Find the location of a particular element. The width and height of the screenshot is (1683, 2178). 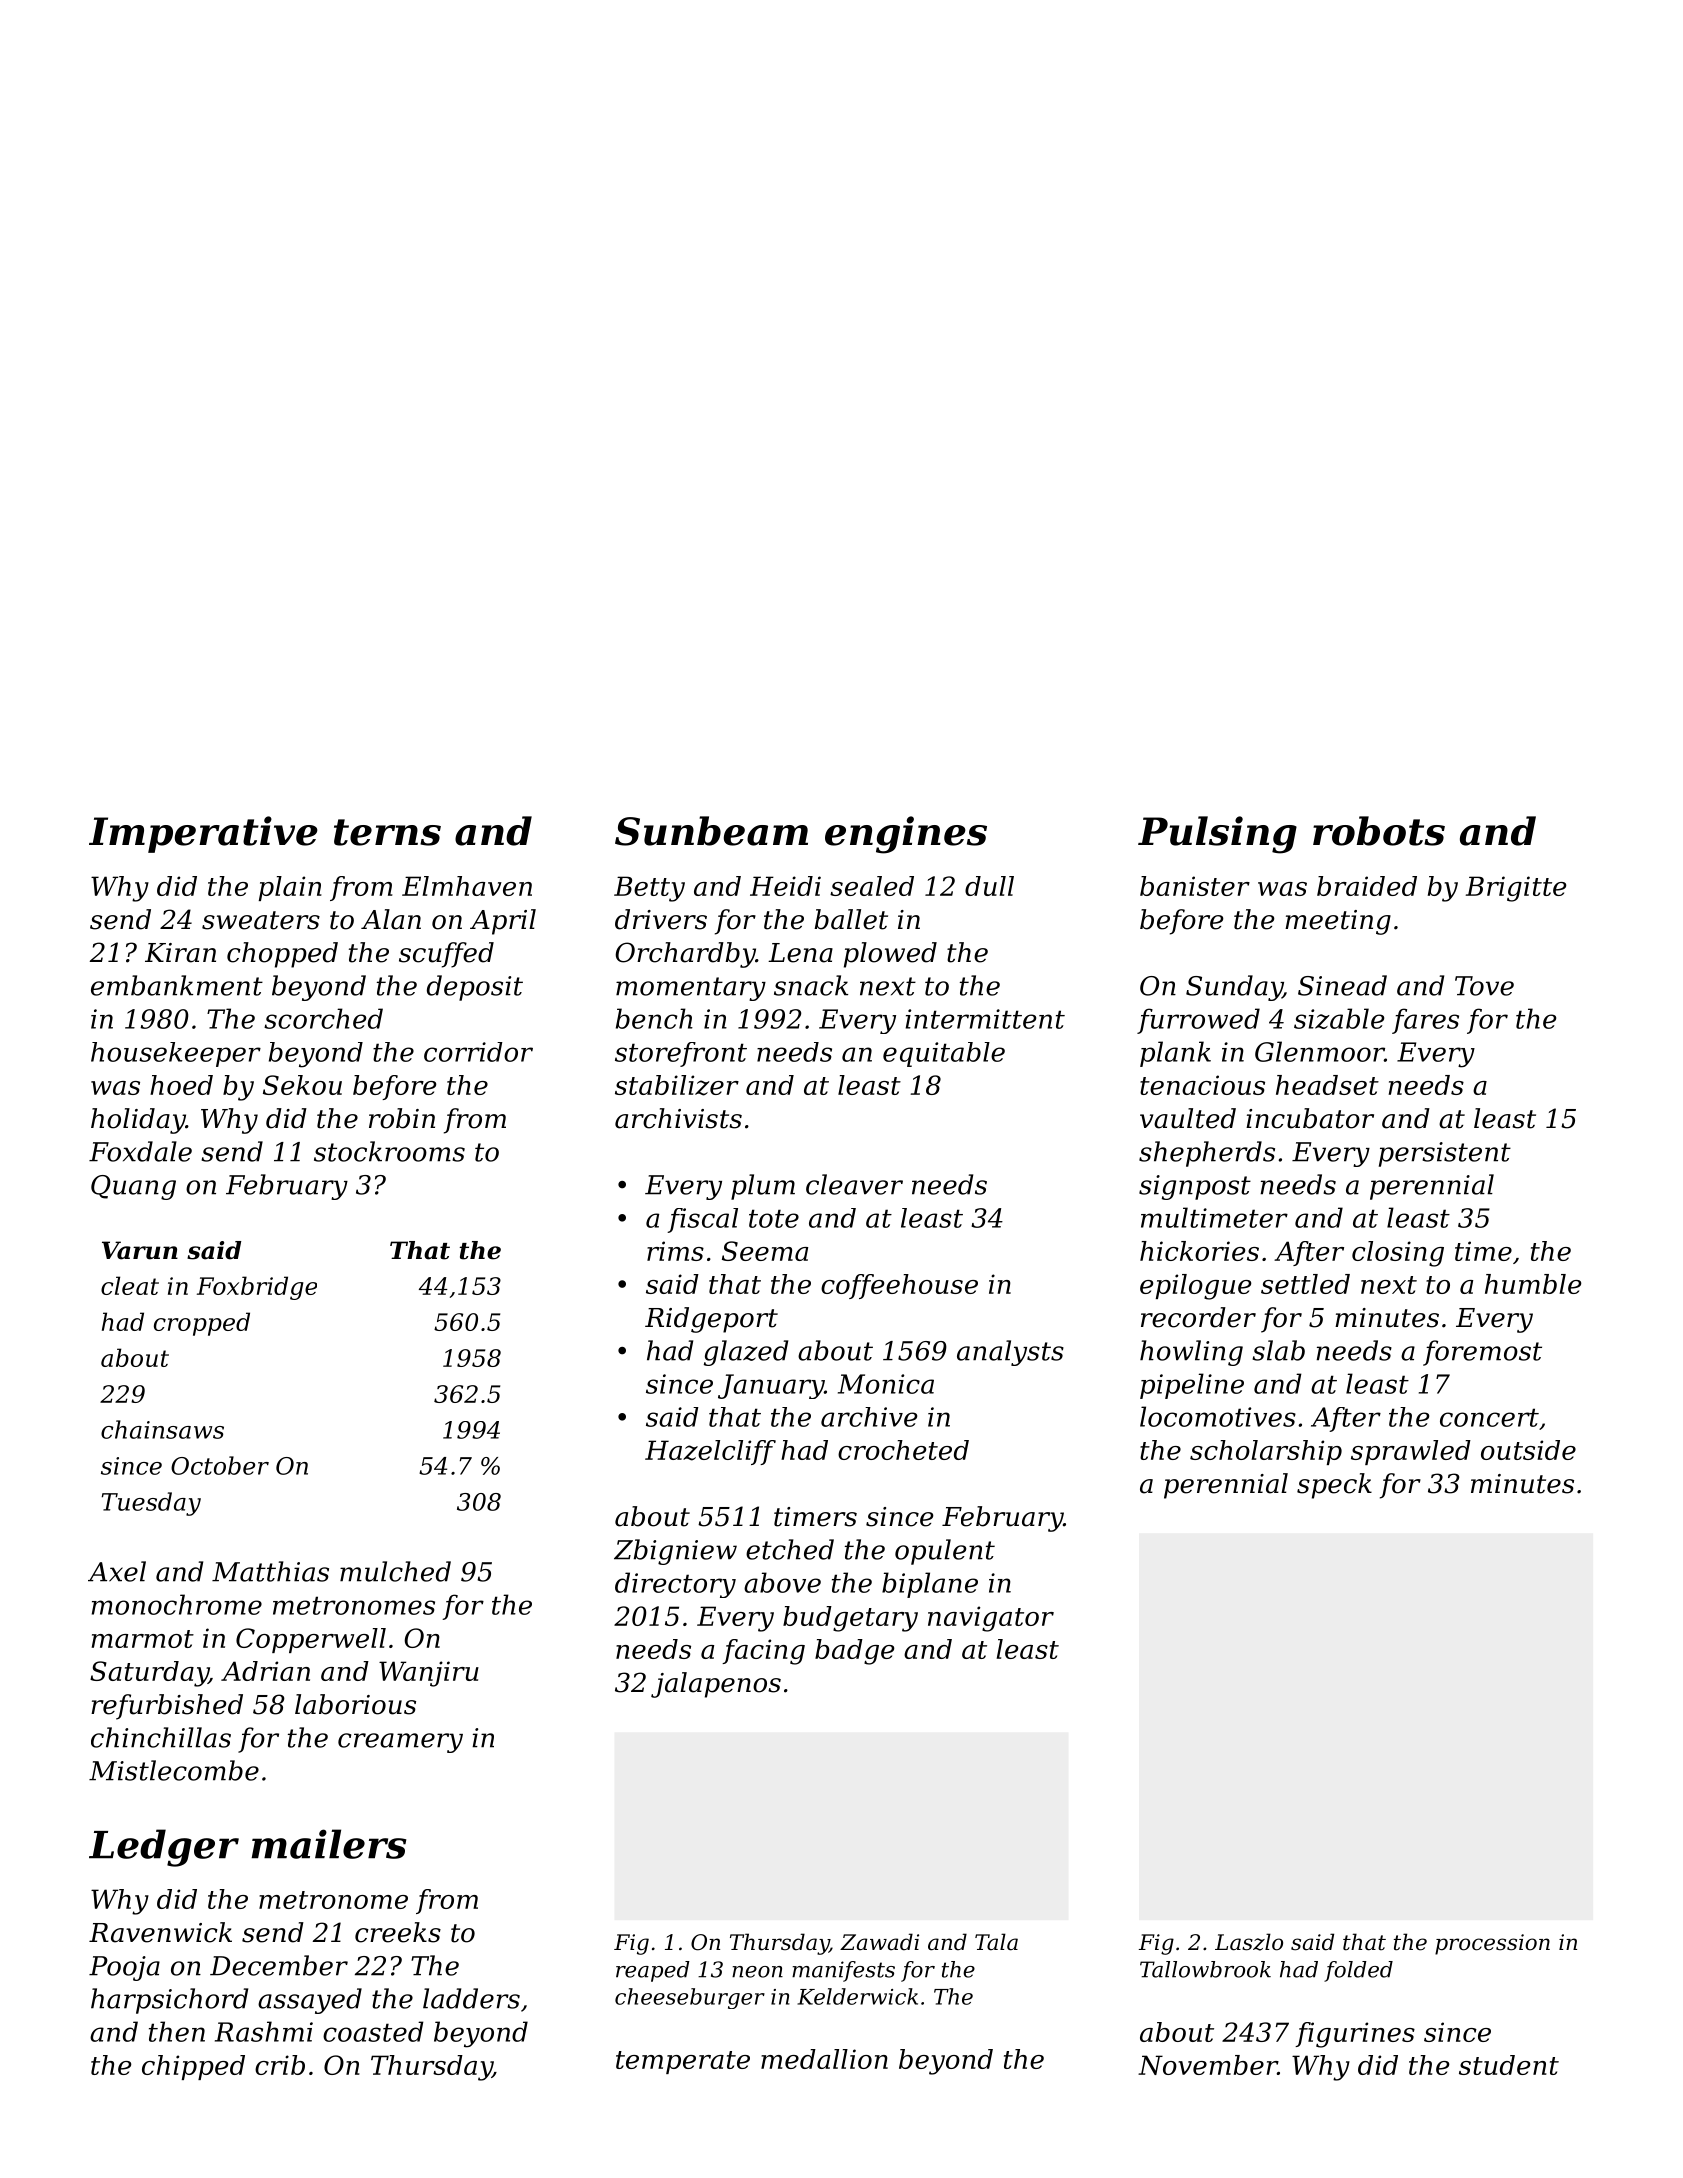

mulched is located at coordinates (395, 1571).
